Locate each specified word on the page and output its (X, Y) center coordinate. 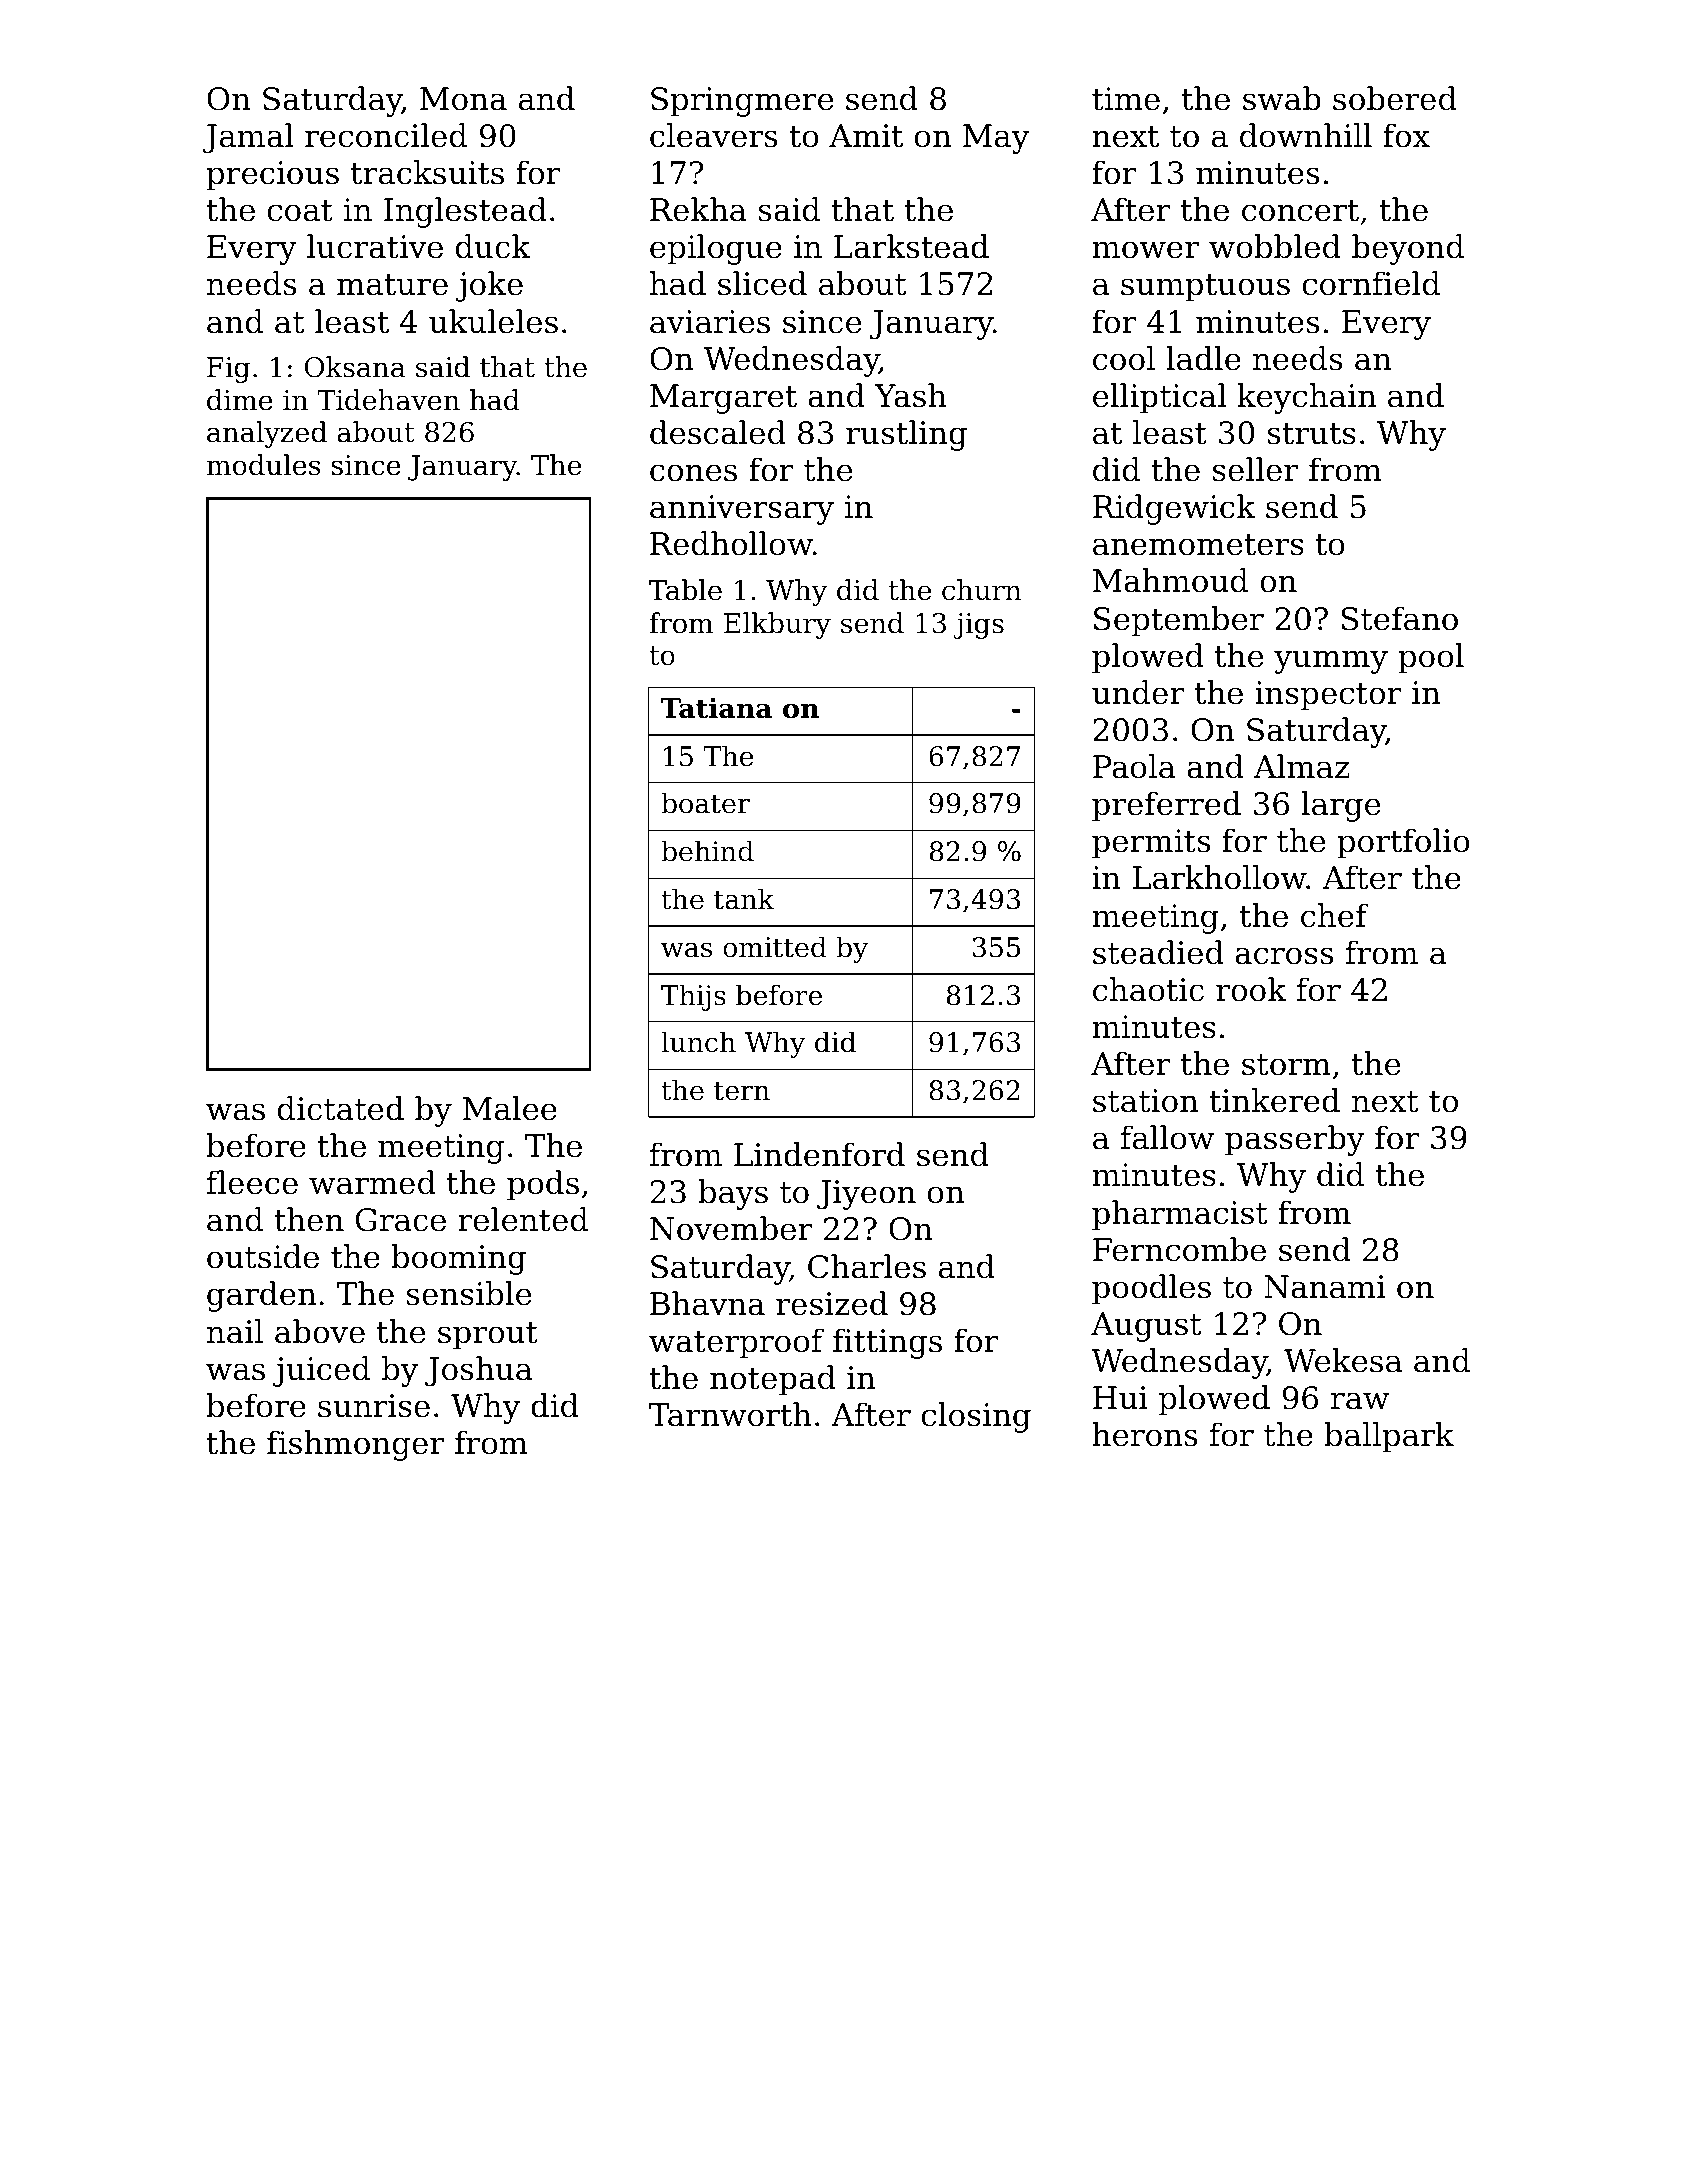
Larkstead (911, 246)
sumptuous (1205, 288)
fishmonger (355, 1445)
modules (263, 465)
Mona (463, 99)
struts (1311, 434)
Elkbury (777, 625)
